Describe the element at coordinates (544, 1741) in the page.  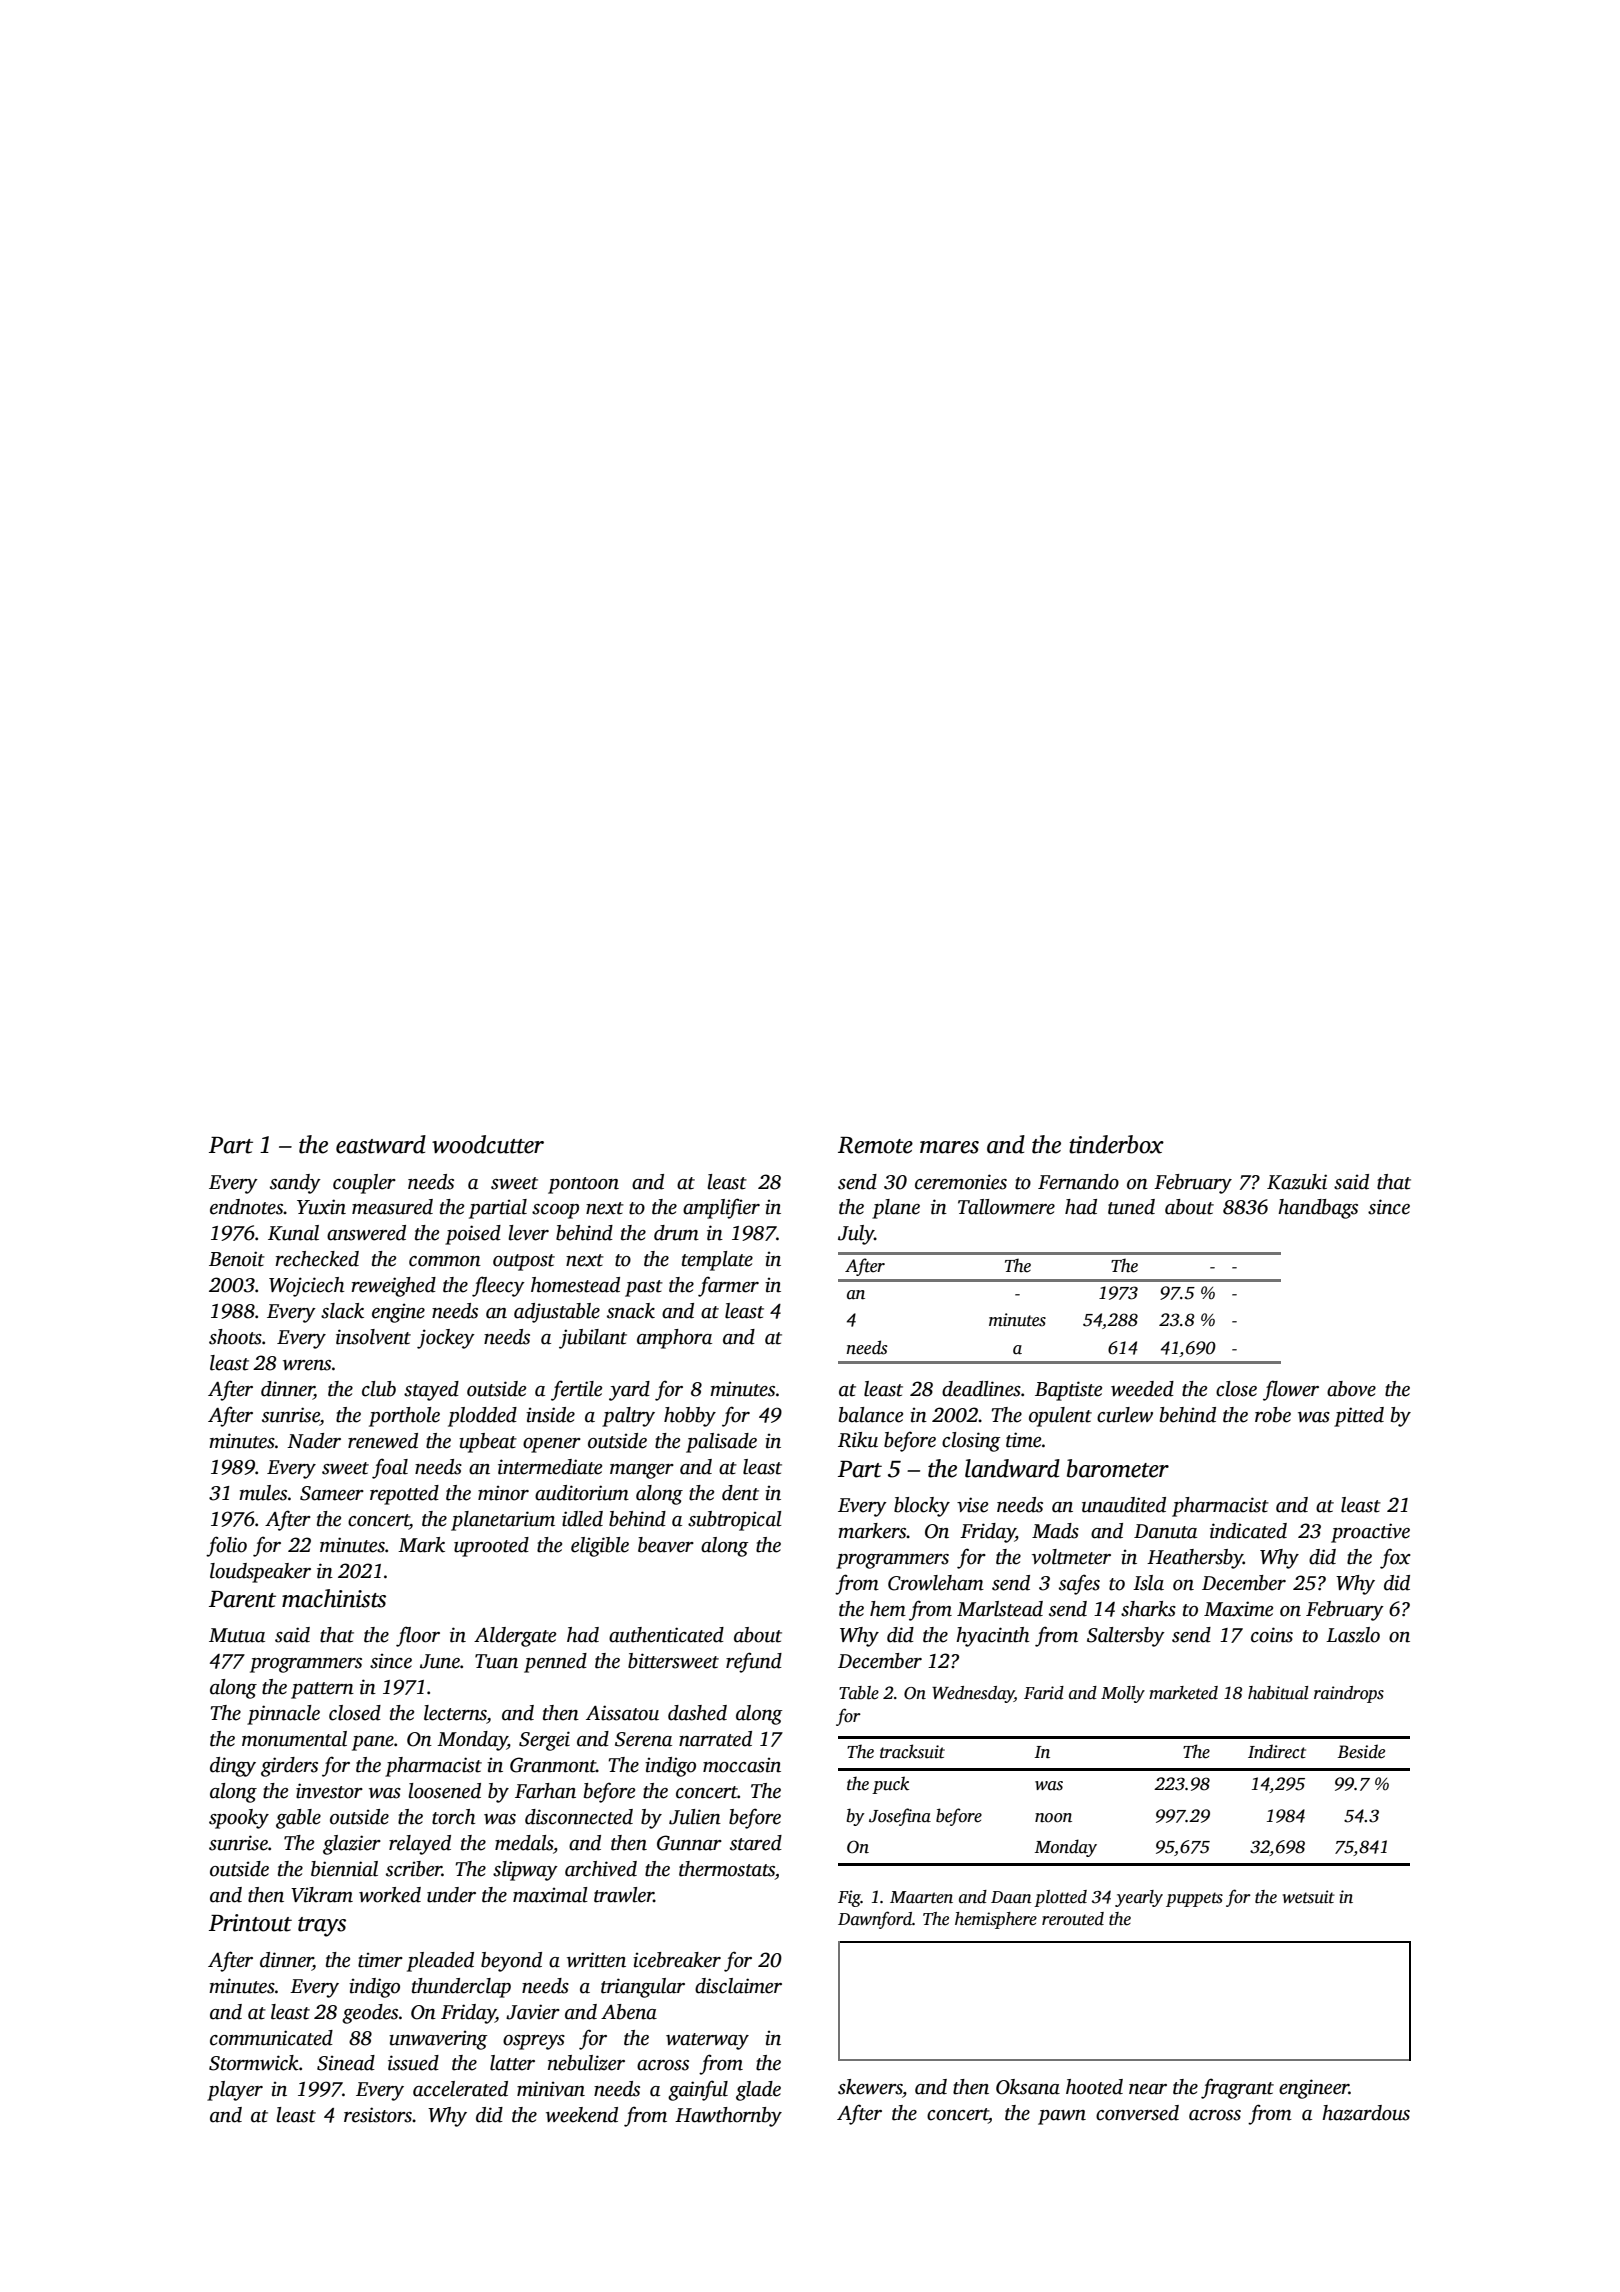
I see `Sergei` at that location.
